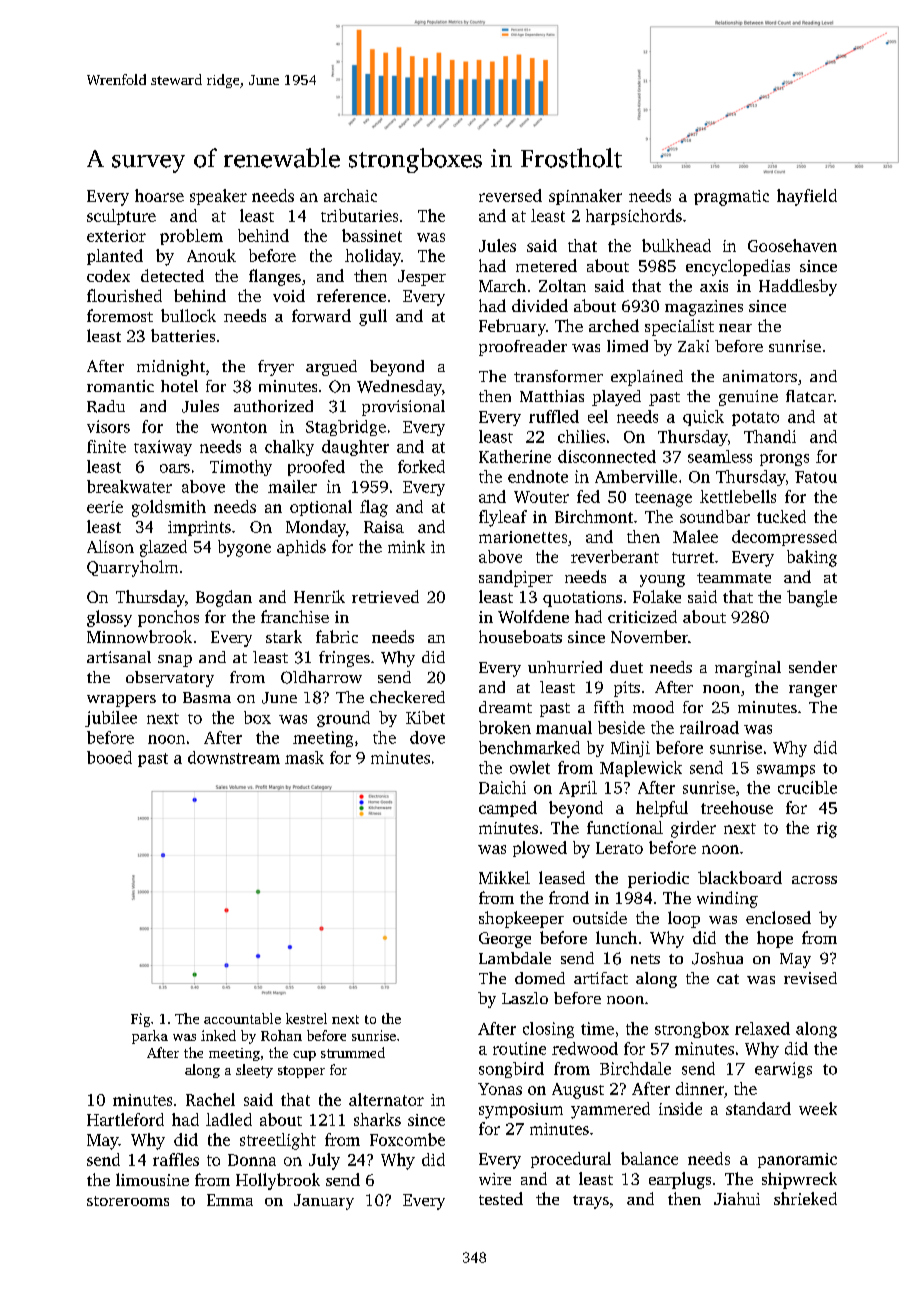  Describe the element at coordinates (132, 568) in the page. I see `Quarryholm` at that location.
